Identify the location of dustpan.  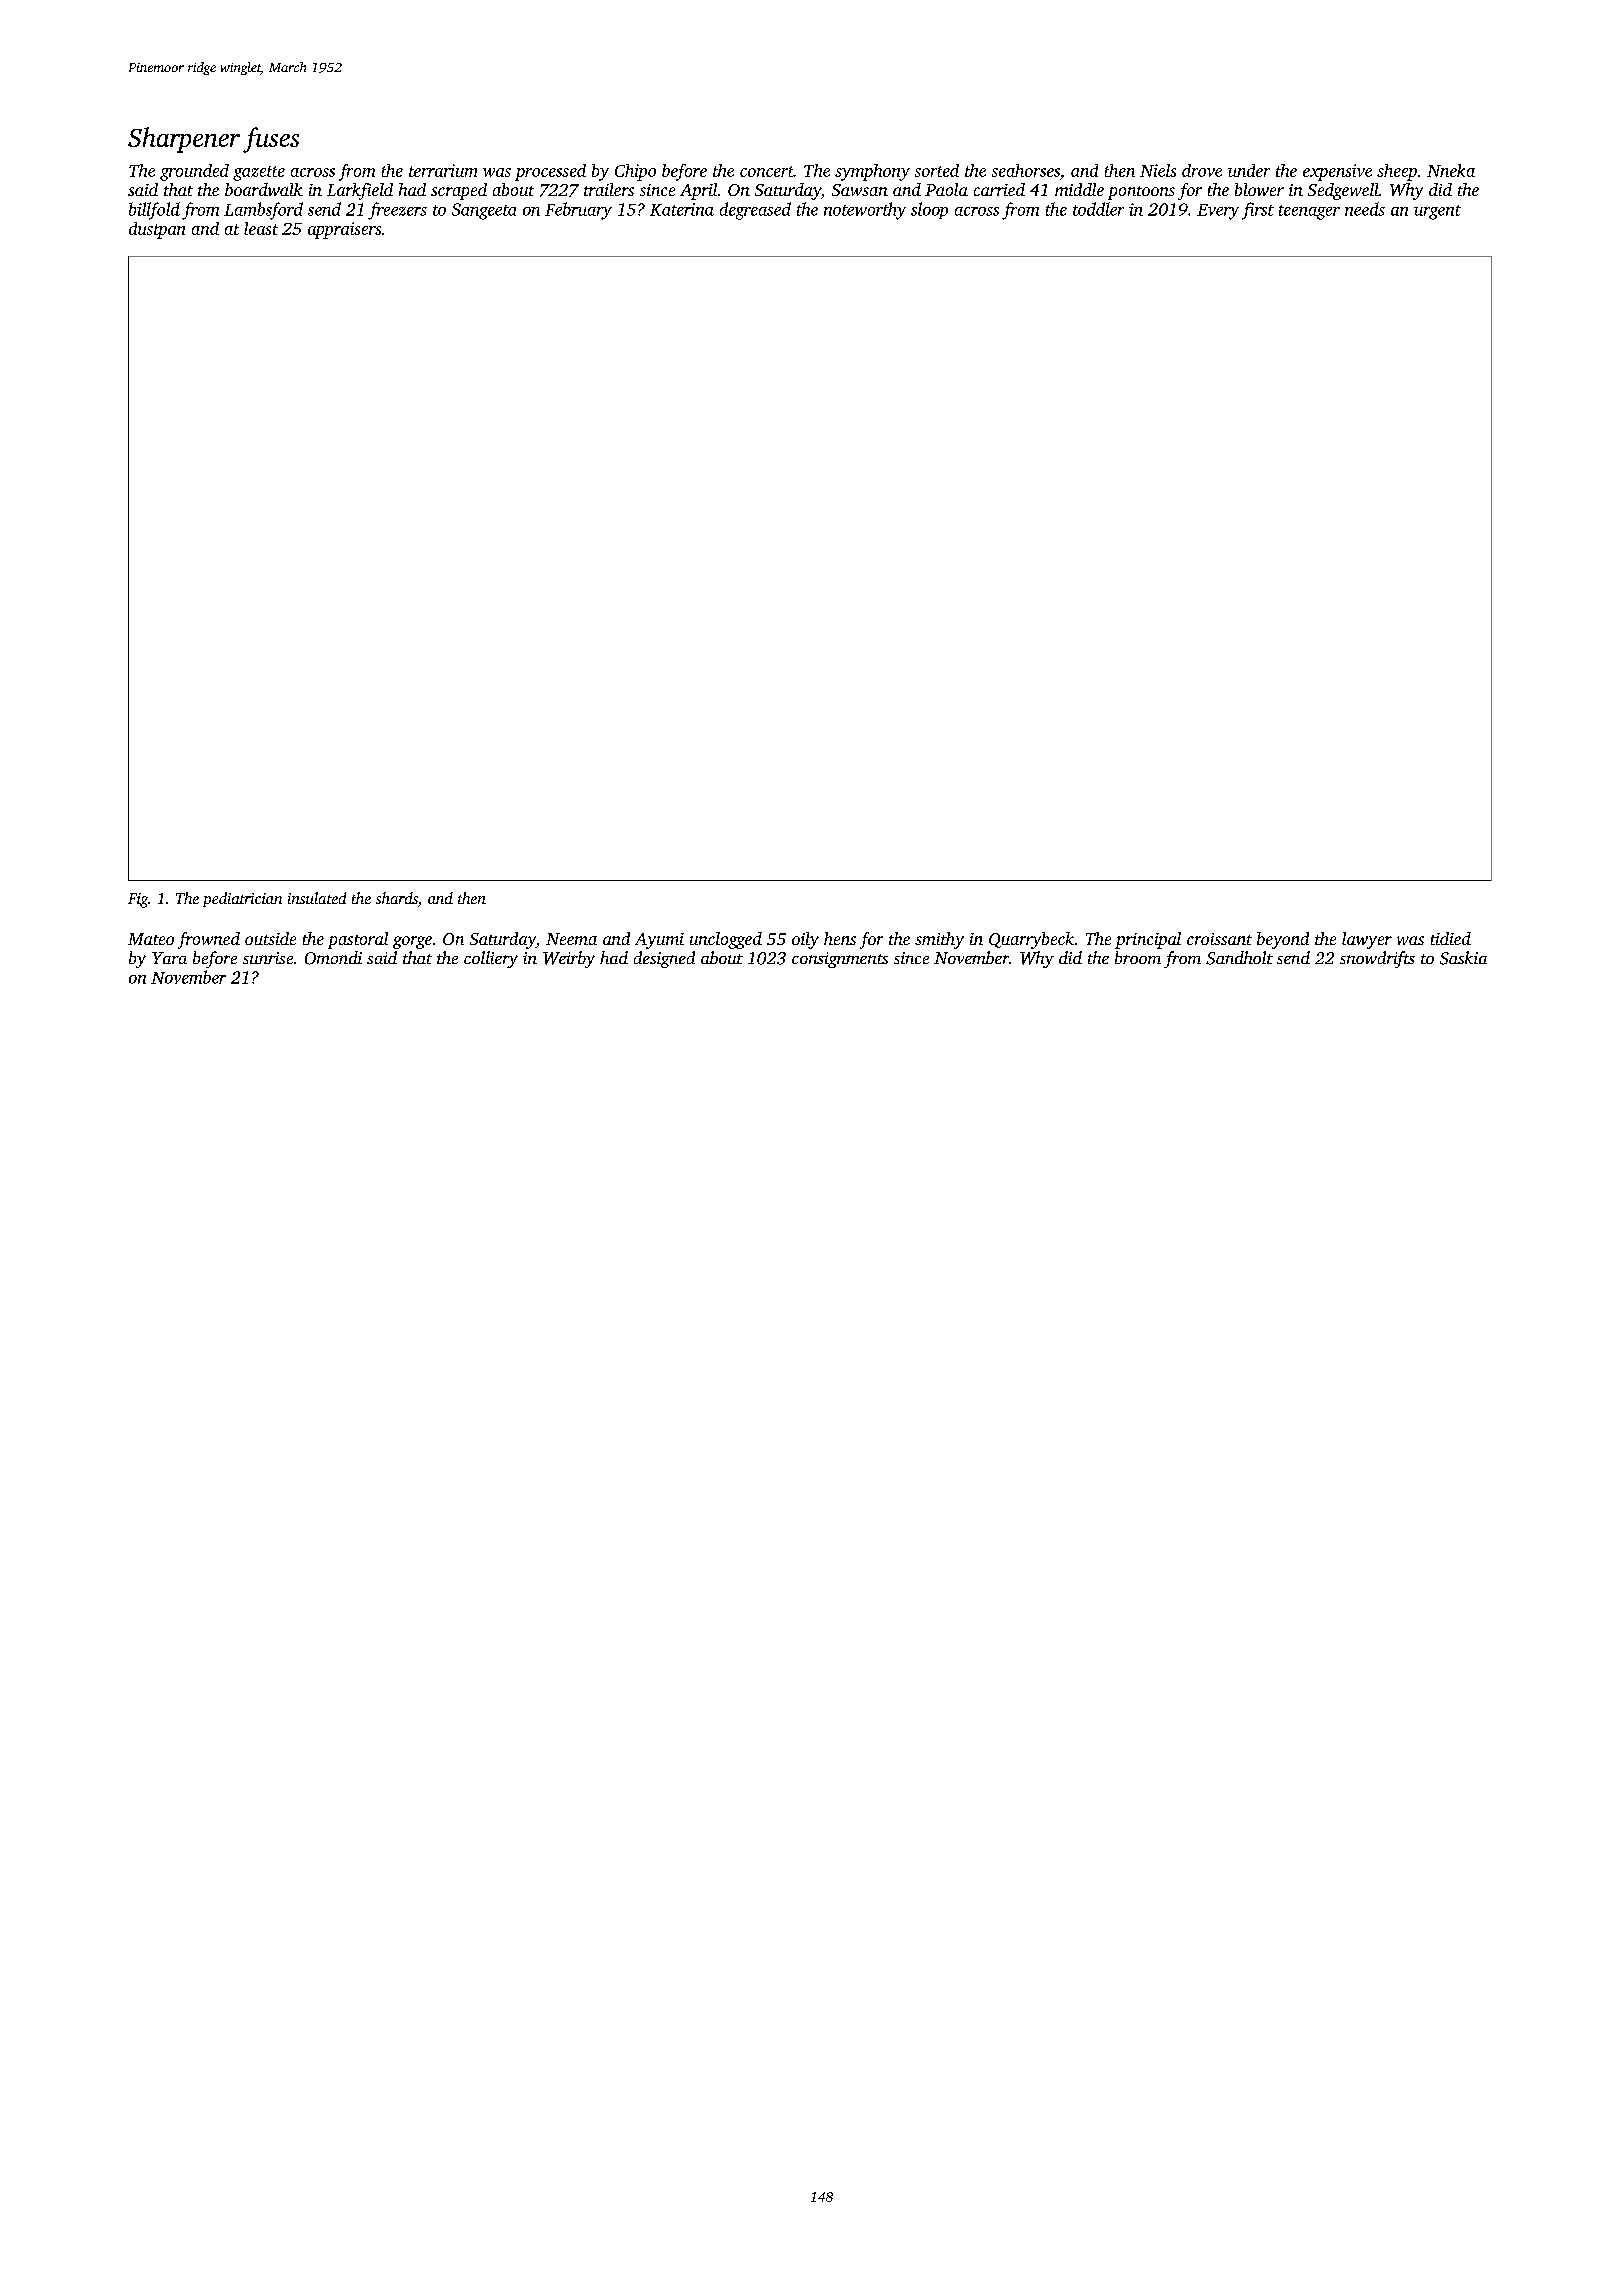
(157, 230).
